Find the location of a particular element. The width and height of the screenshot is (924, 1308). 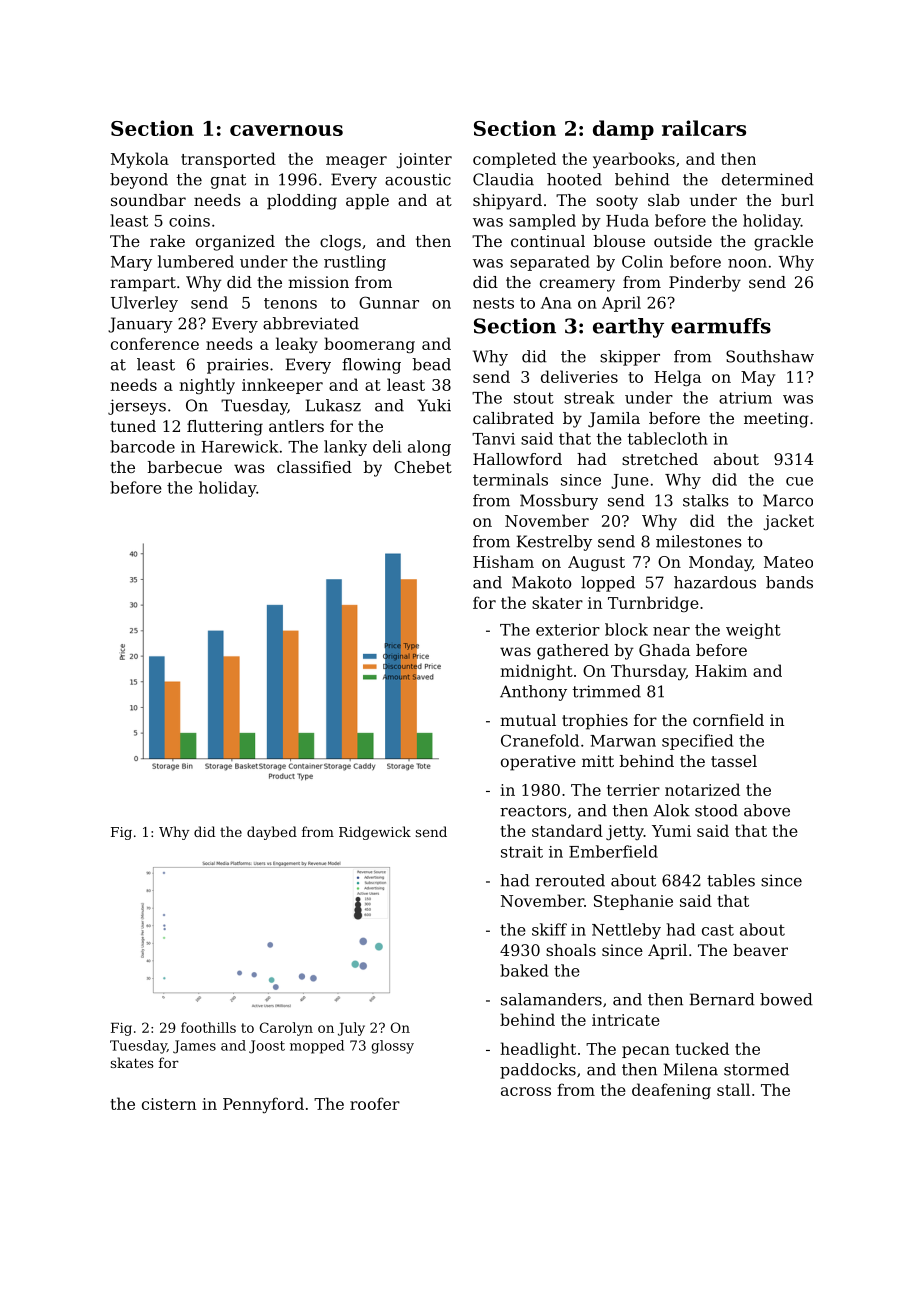

Emberfield is located at coordinates (613, 851).
